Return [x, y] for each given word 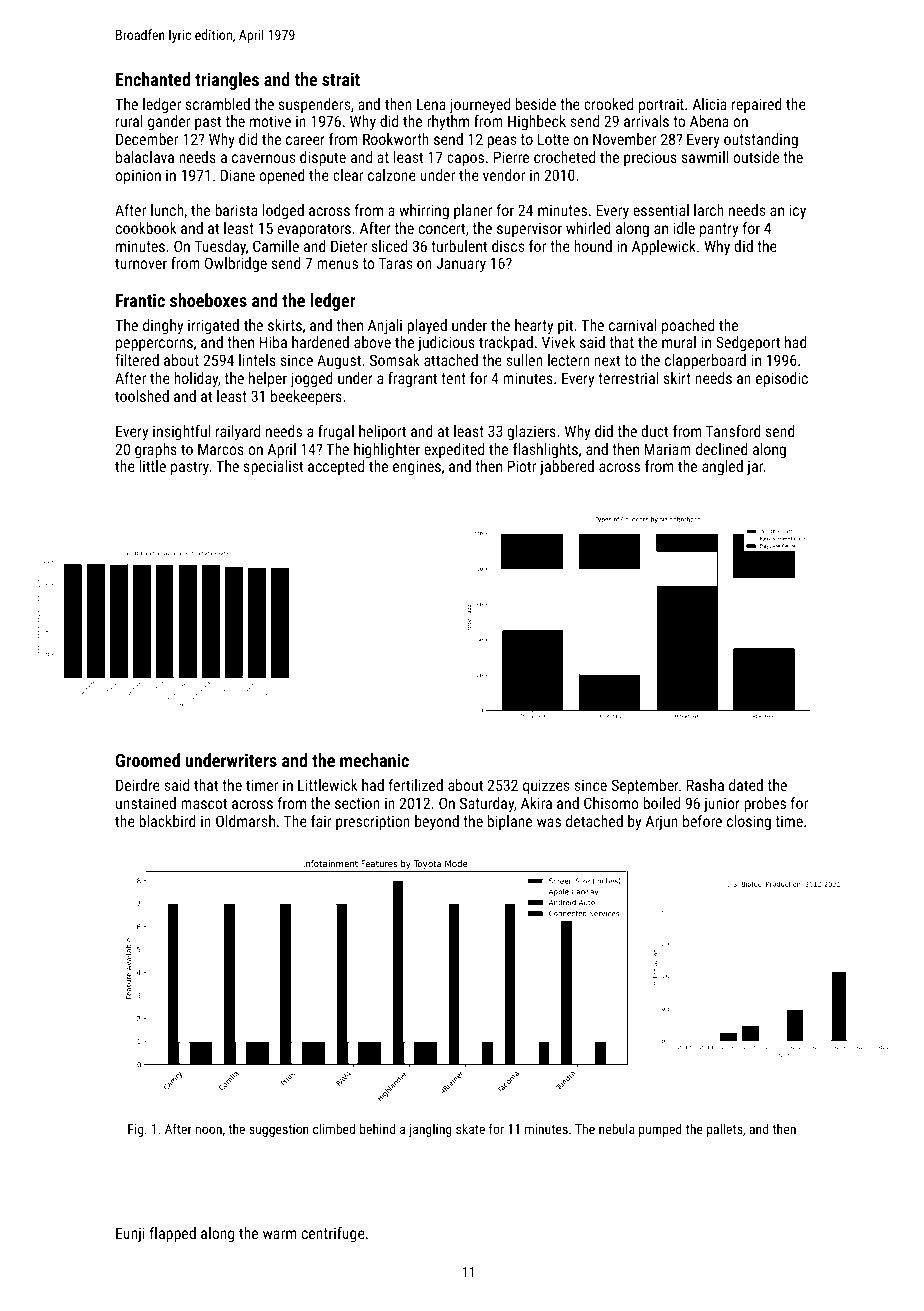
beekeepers [306, 397]
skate [470, 1128]
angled [722, 468]
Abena [709, 121]
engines [417, 468]
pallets [725, 1130]
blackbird [167, 821]
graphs [156, 451]
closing [749, 823]
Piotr [521, 466]
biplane [510, 822]
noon [209, 1130]
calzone [392, 175]
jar [755, 468]
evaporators [314, 230]
